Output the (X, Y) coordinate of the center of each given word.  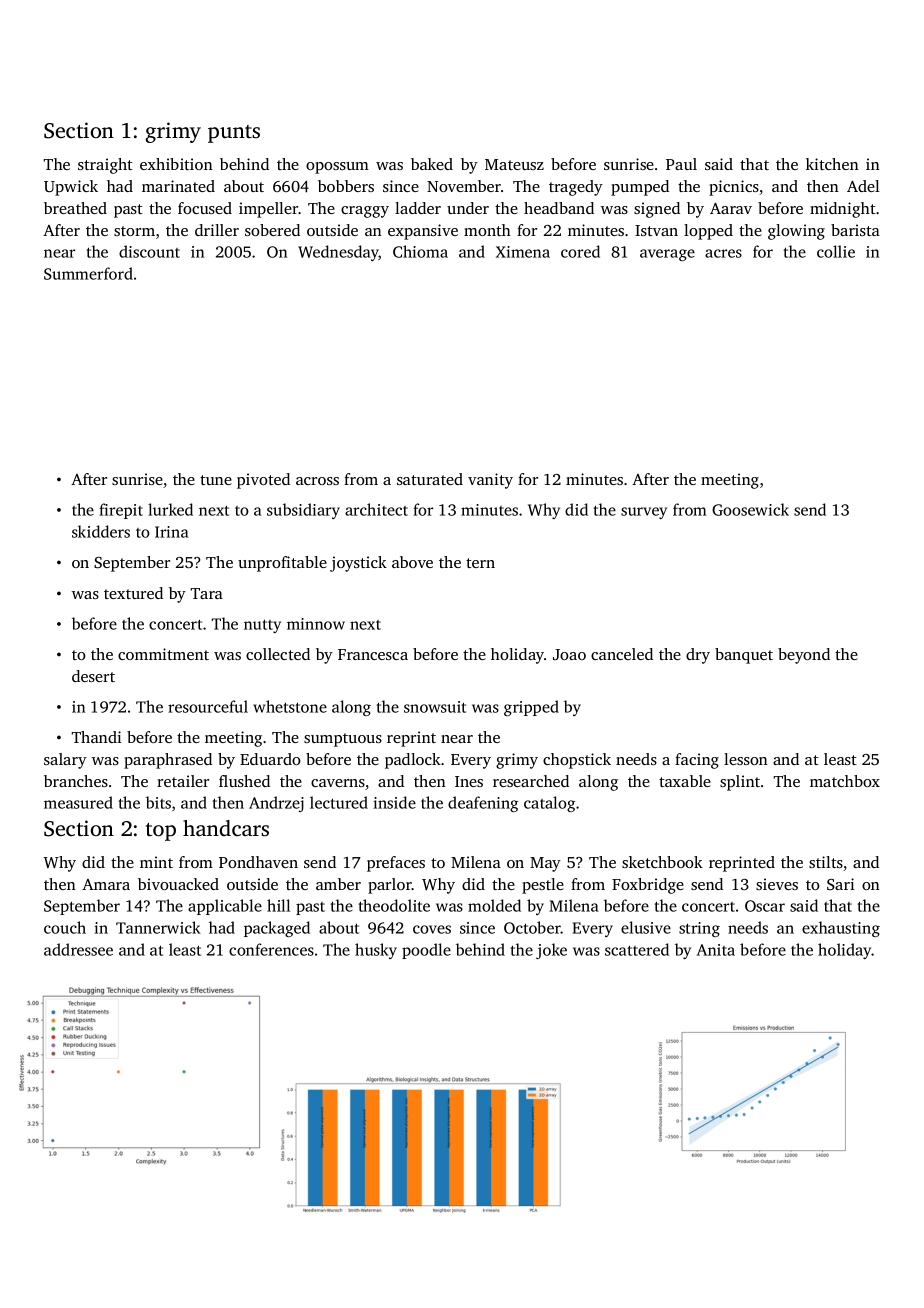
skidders (101, 531)
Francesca (373, 654)
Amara (106, 884)
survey (644, 513)
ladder (418, 208)
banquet (744, 656)
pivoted (263, 481)
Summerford (88, 273)
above (412, 562)
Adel (863, 186)
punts (234, 134)
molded (494, 905)
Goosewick (750, 509)
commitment (163, 654)
